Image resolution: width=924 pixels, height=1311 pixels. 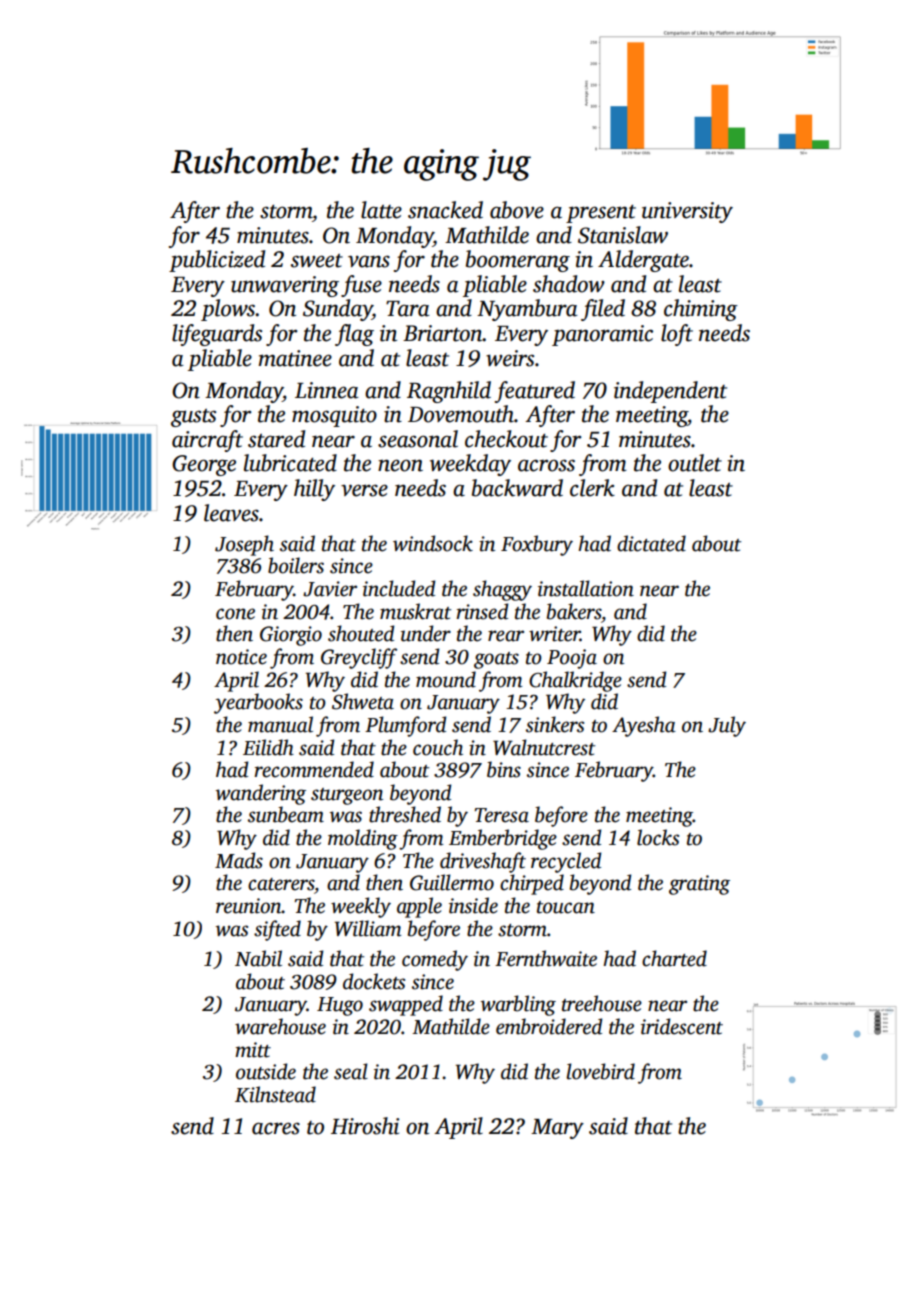 What do you see at coordinates (502, 815) in the screenshot?
I see `Teresa` at bounding box center [502, 815].
